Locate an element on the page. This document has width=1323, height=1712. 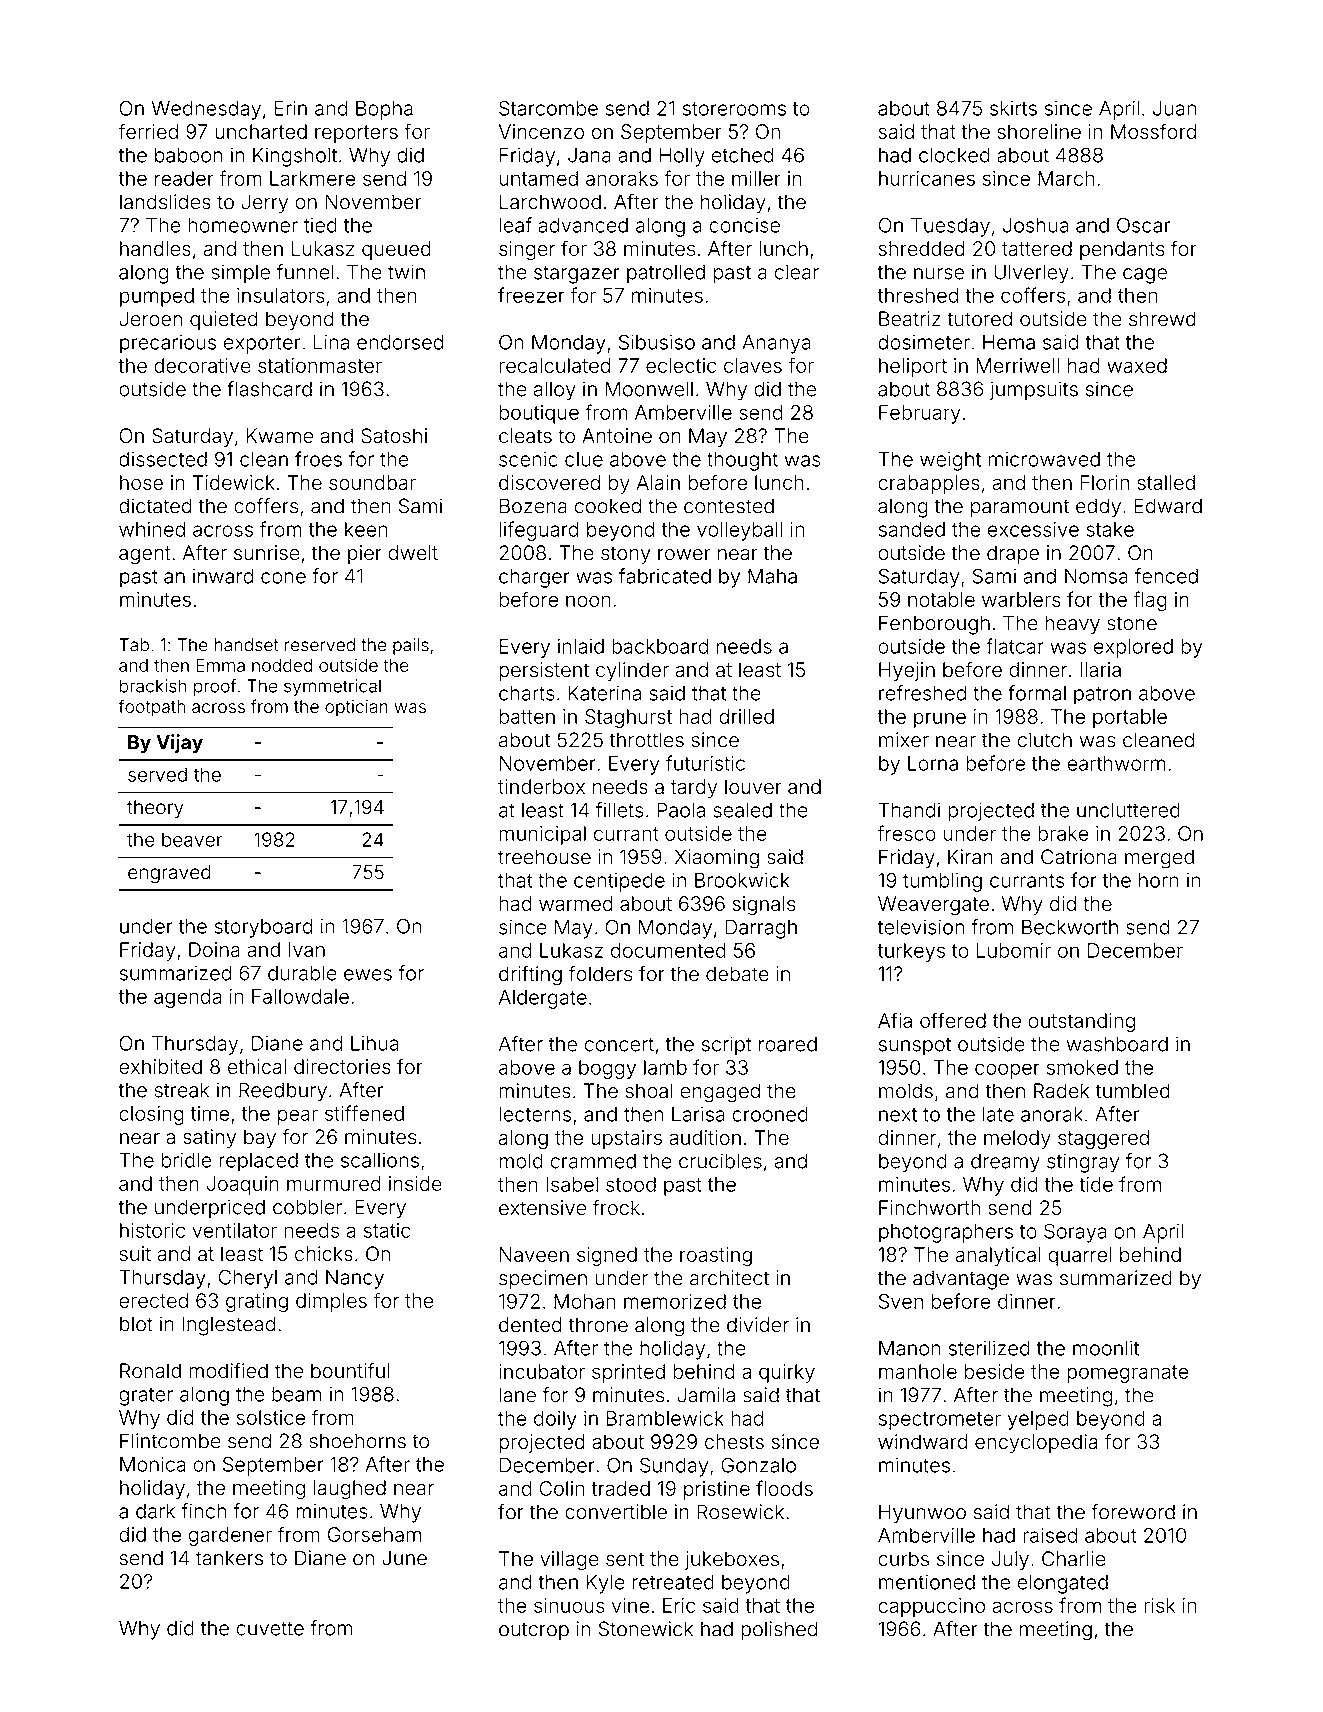
cuvette is located at coordinates (270, 1629).
